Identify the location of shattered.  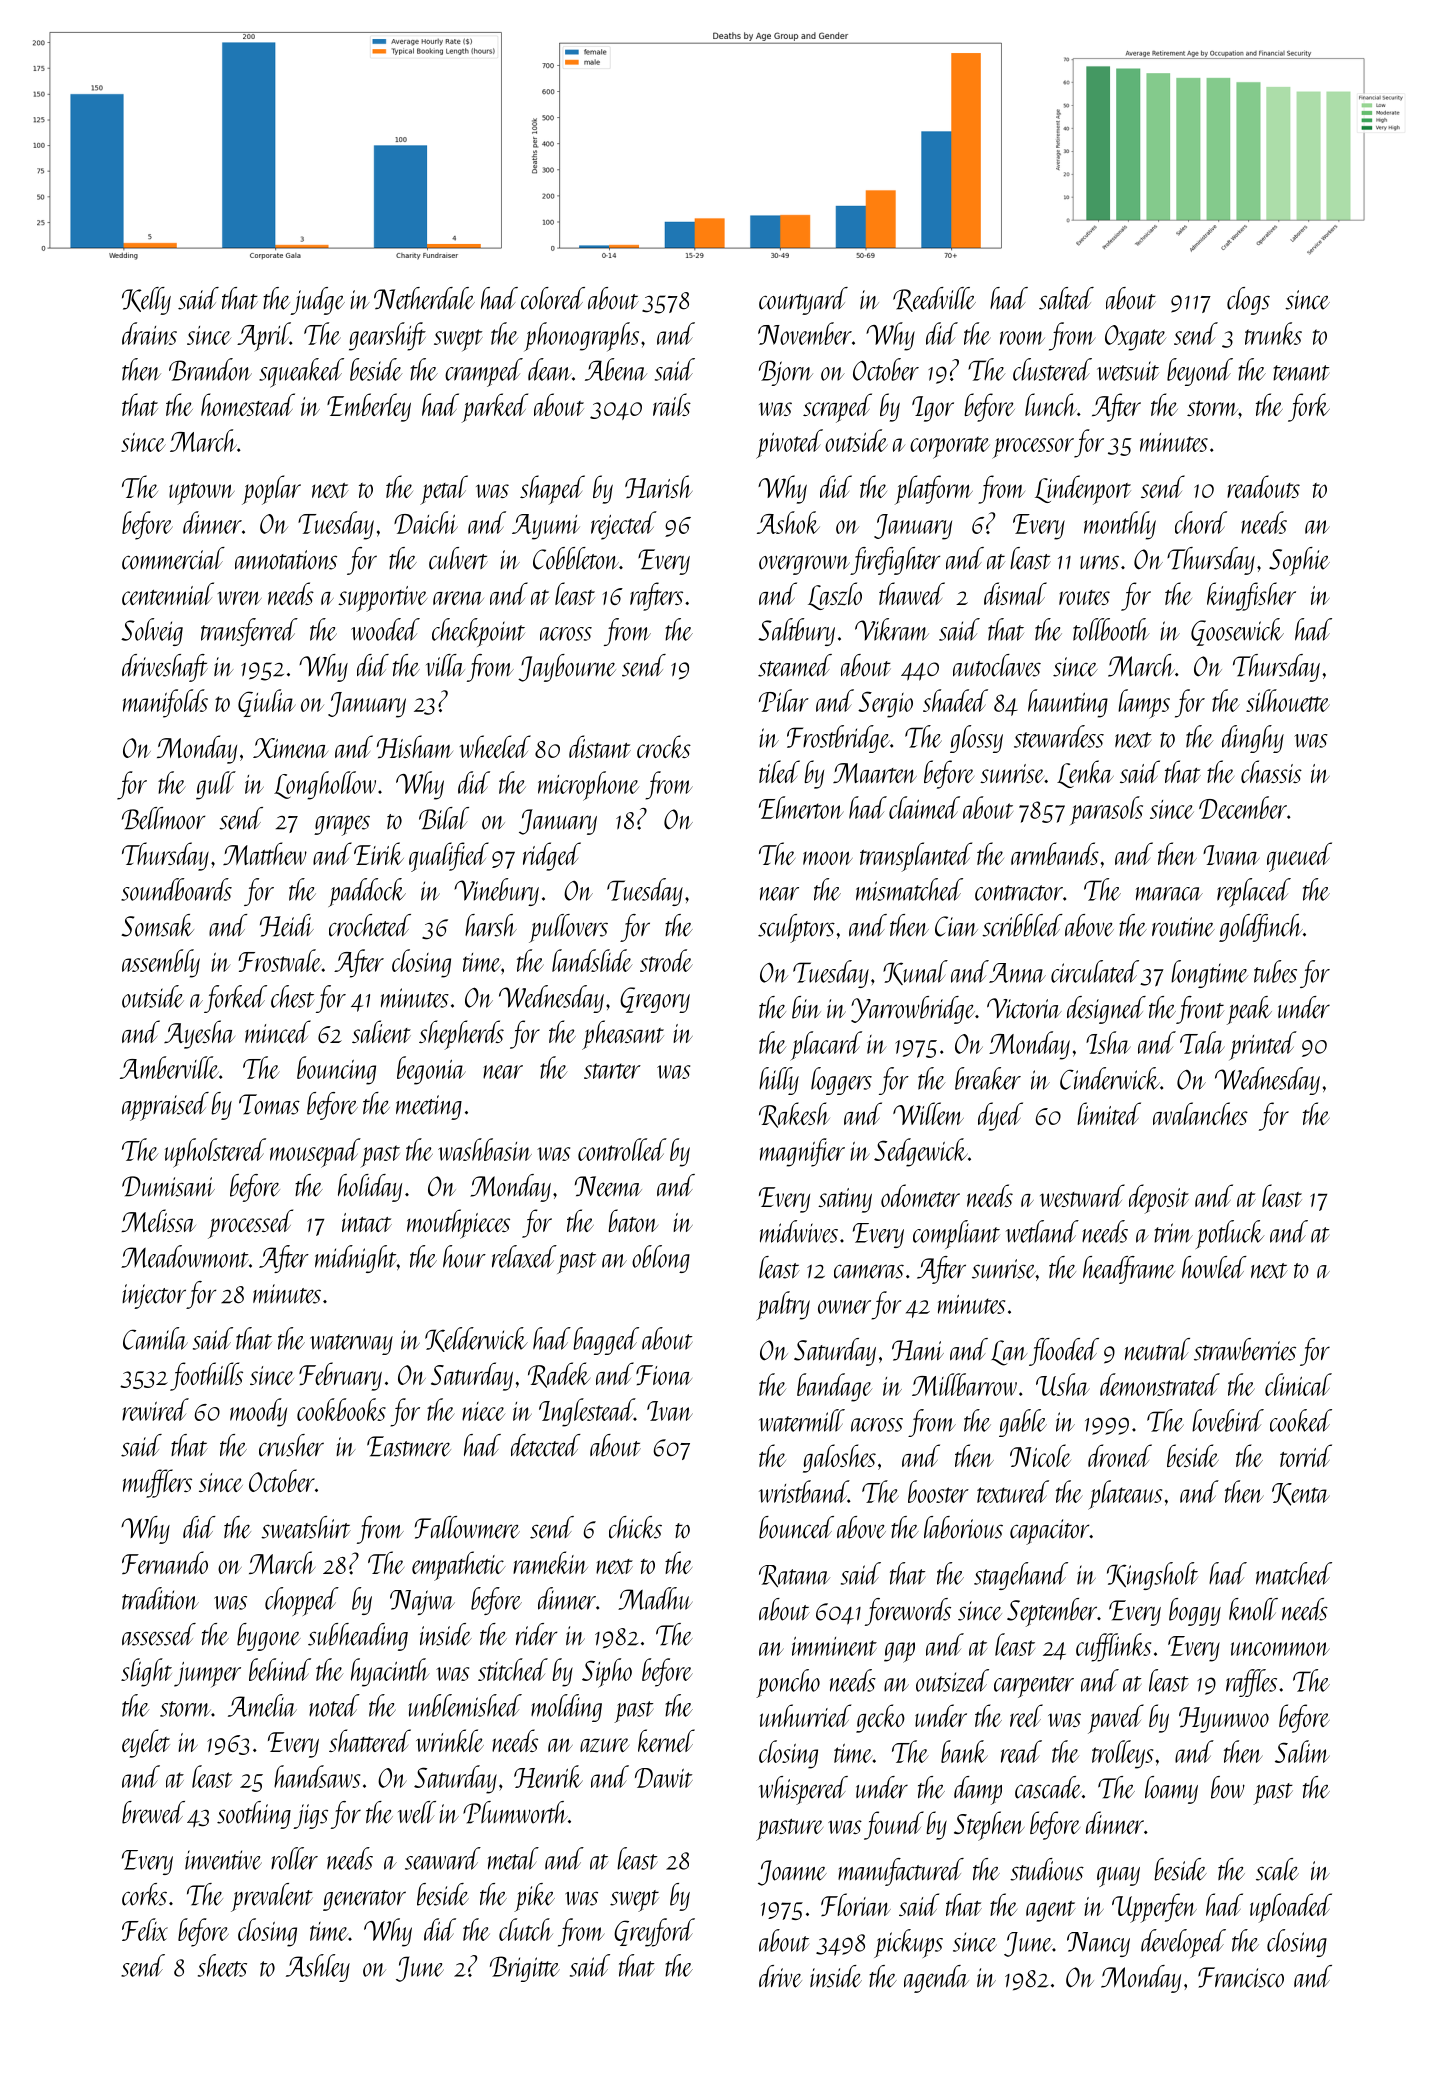
(370, 1740).
